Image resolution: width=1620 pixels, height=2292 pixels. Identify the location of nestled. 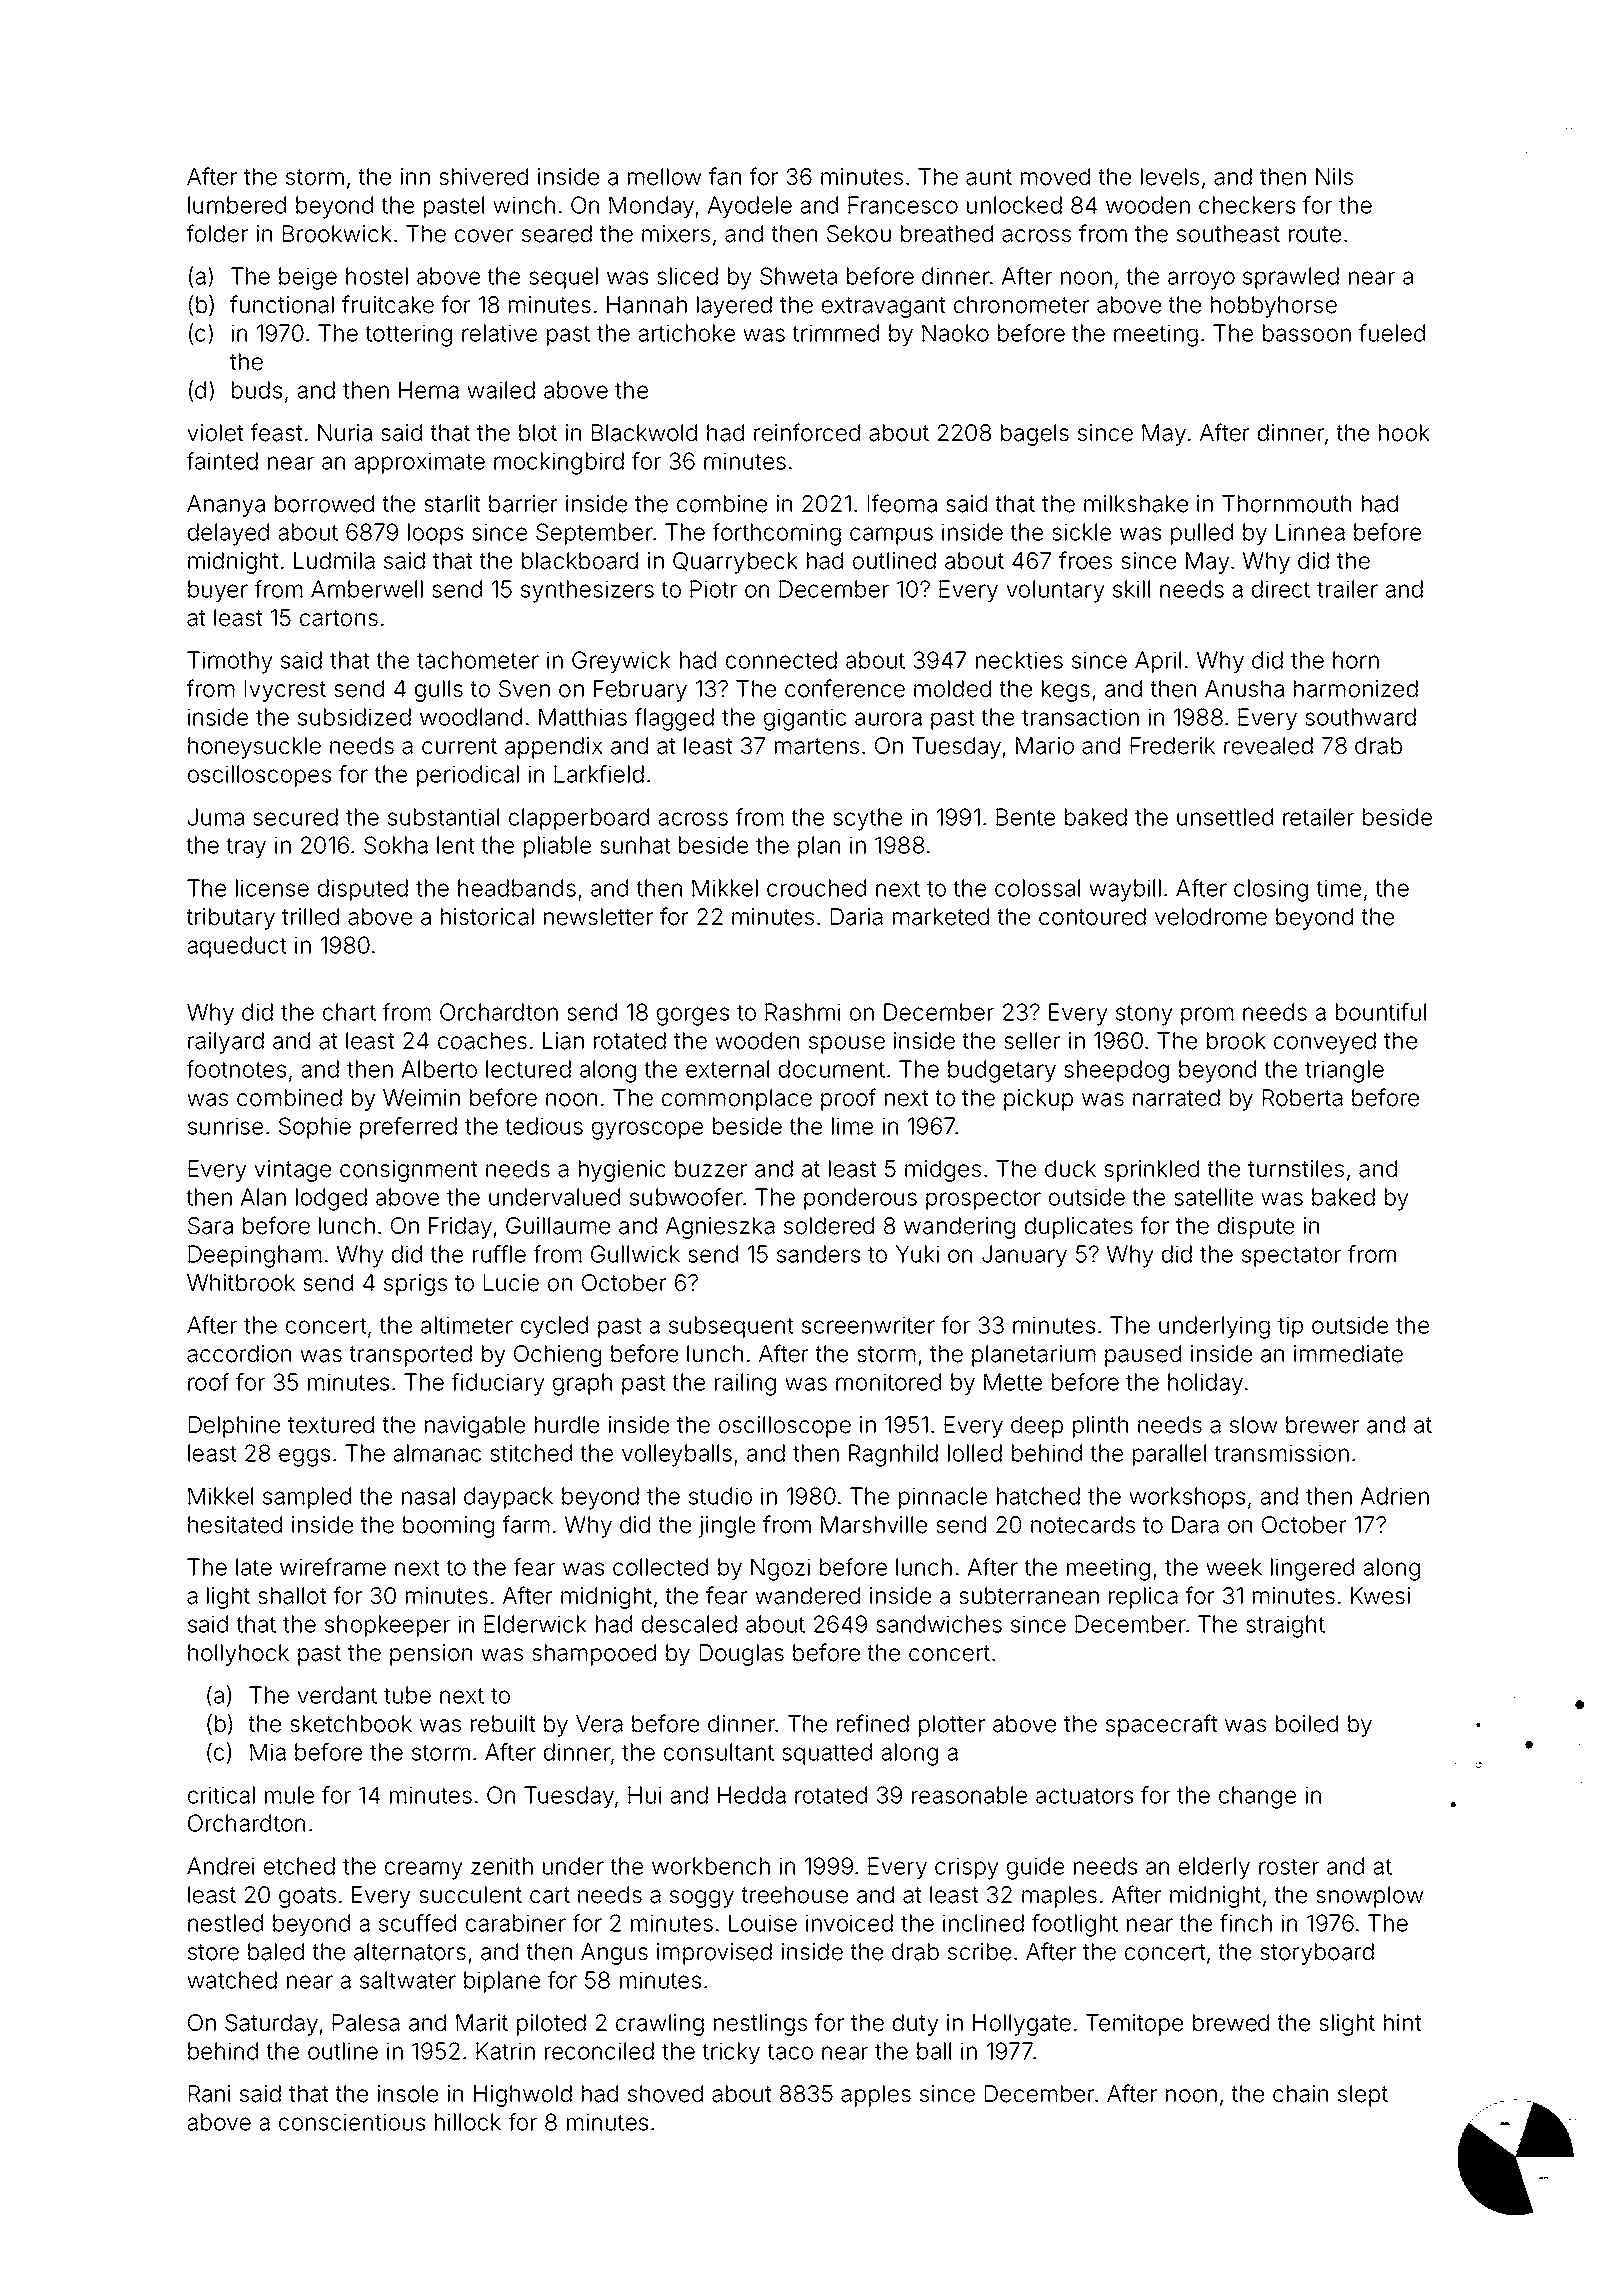
(225, 1923).
